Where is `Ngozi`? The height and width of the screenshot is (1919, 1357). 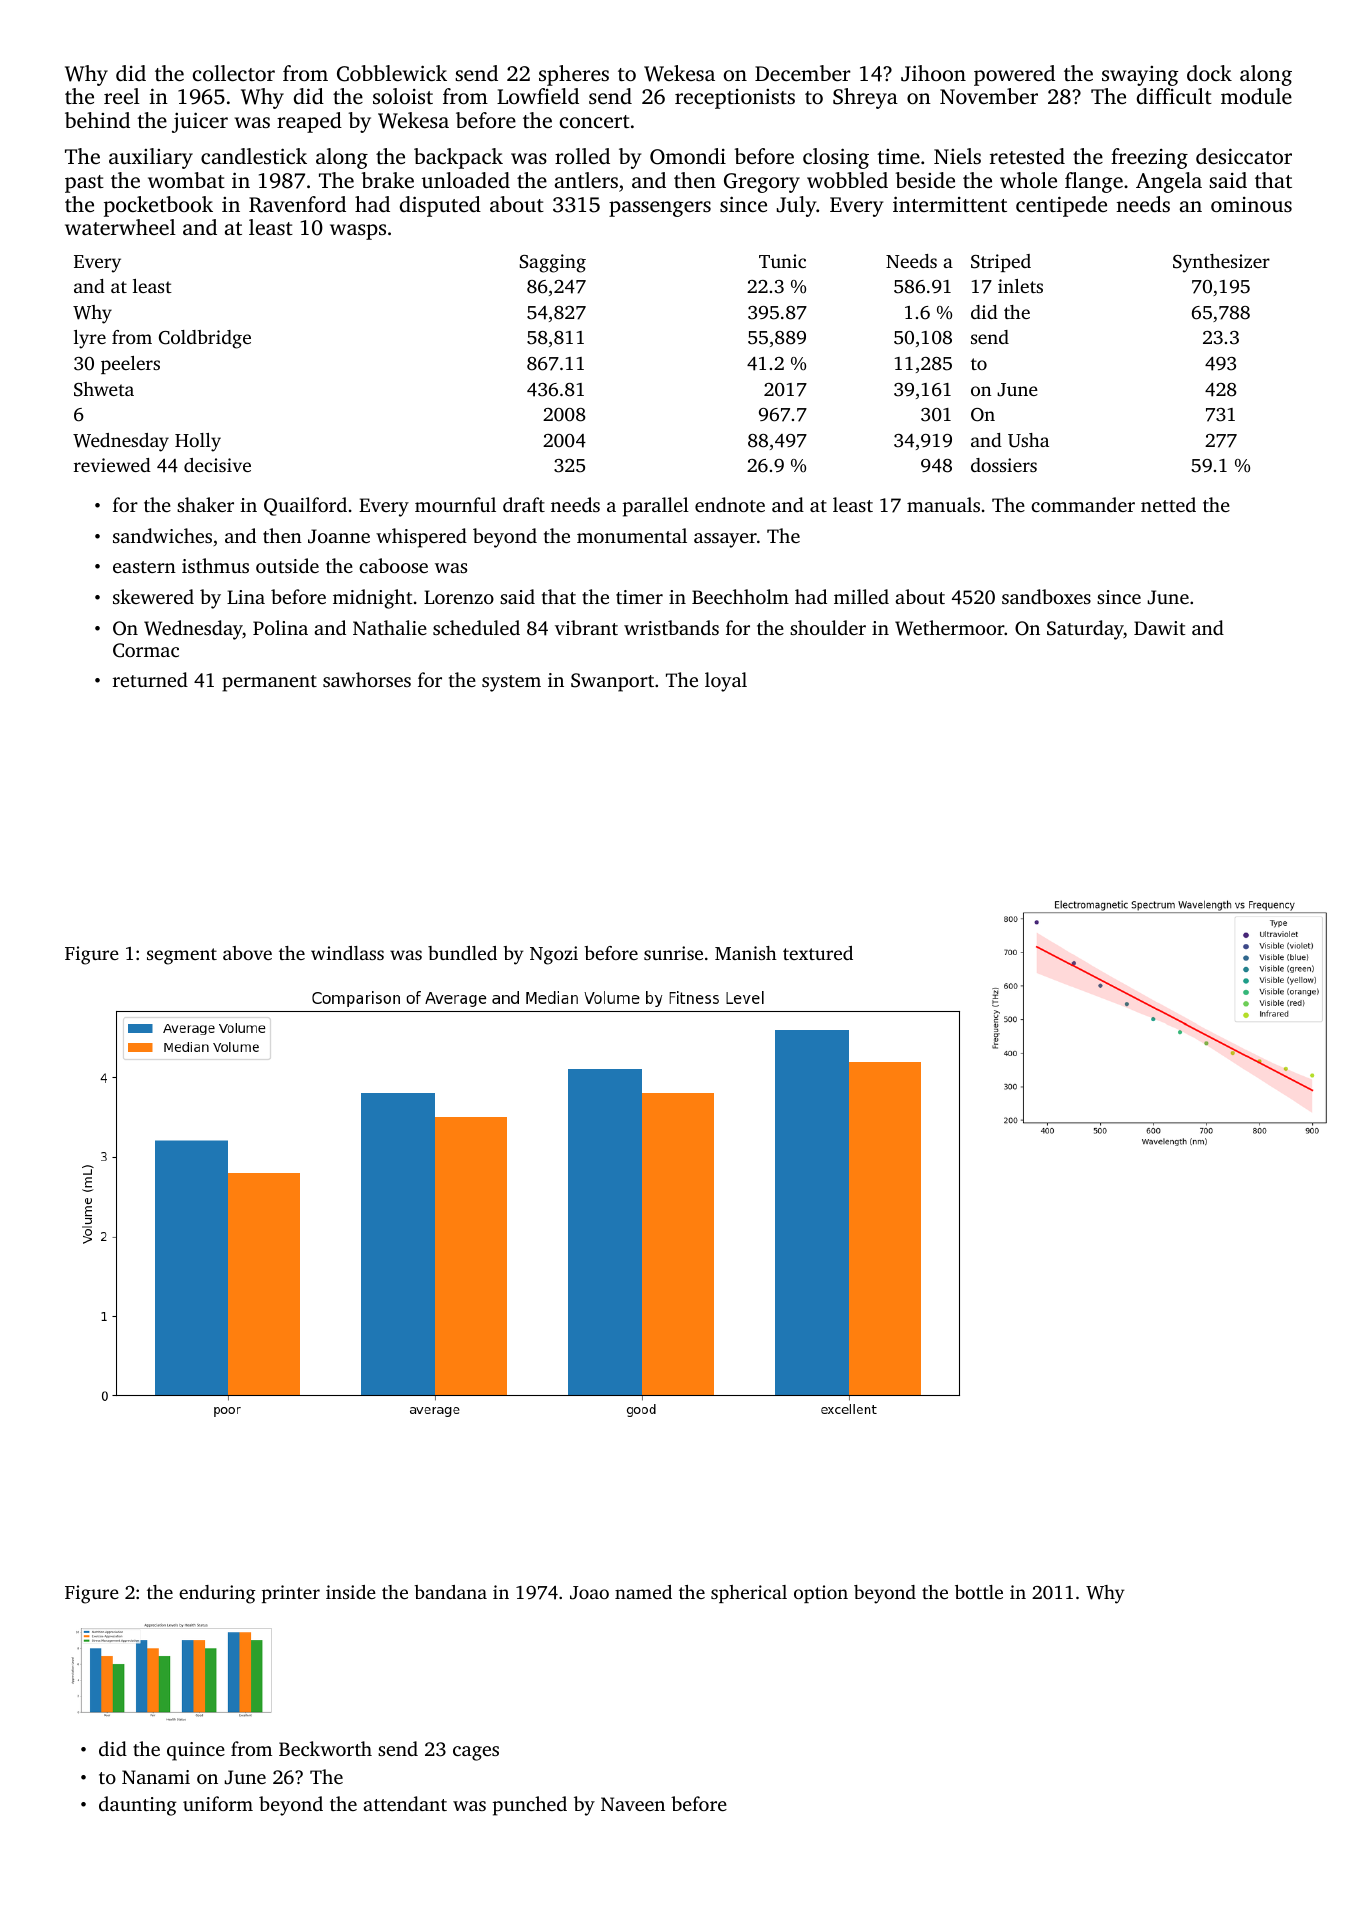 Ngozi is located at coordinates (554, 955).
